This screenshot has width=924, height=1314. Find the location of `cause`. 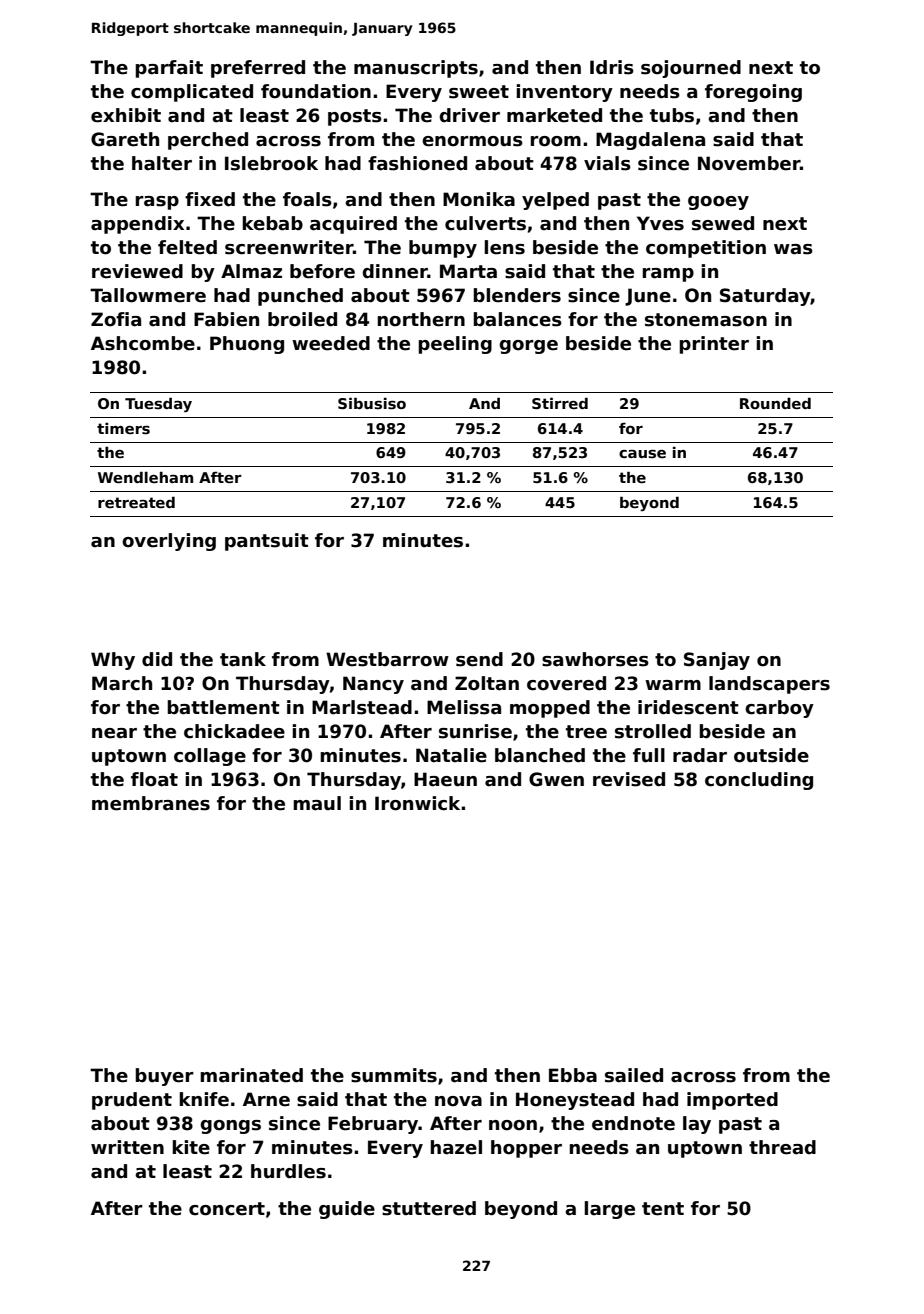

cause is located at coordinates (642, 454).
